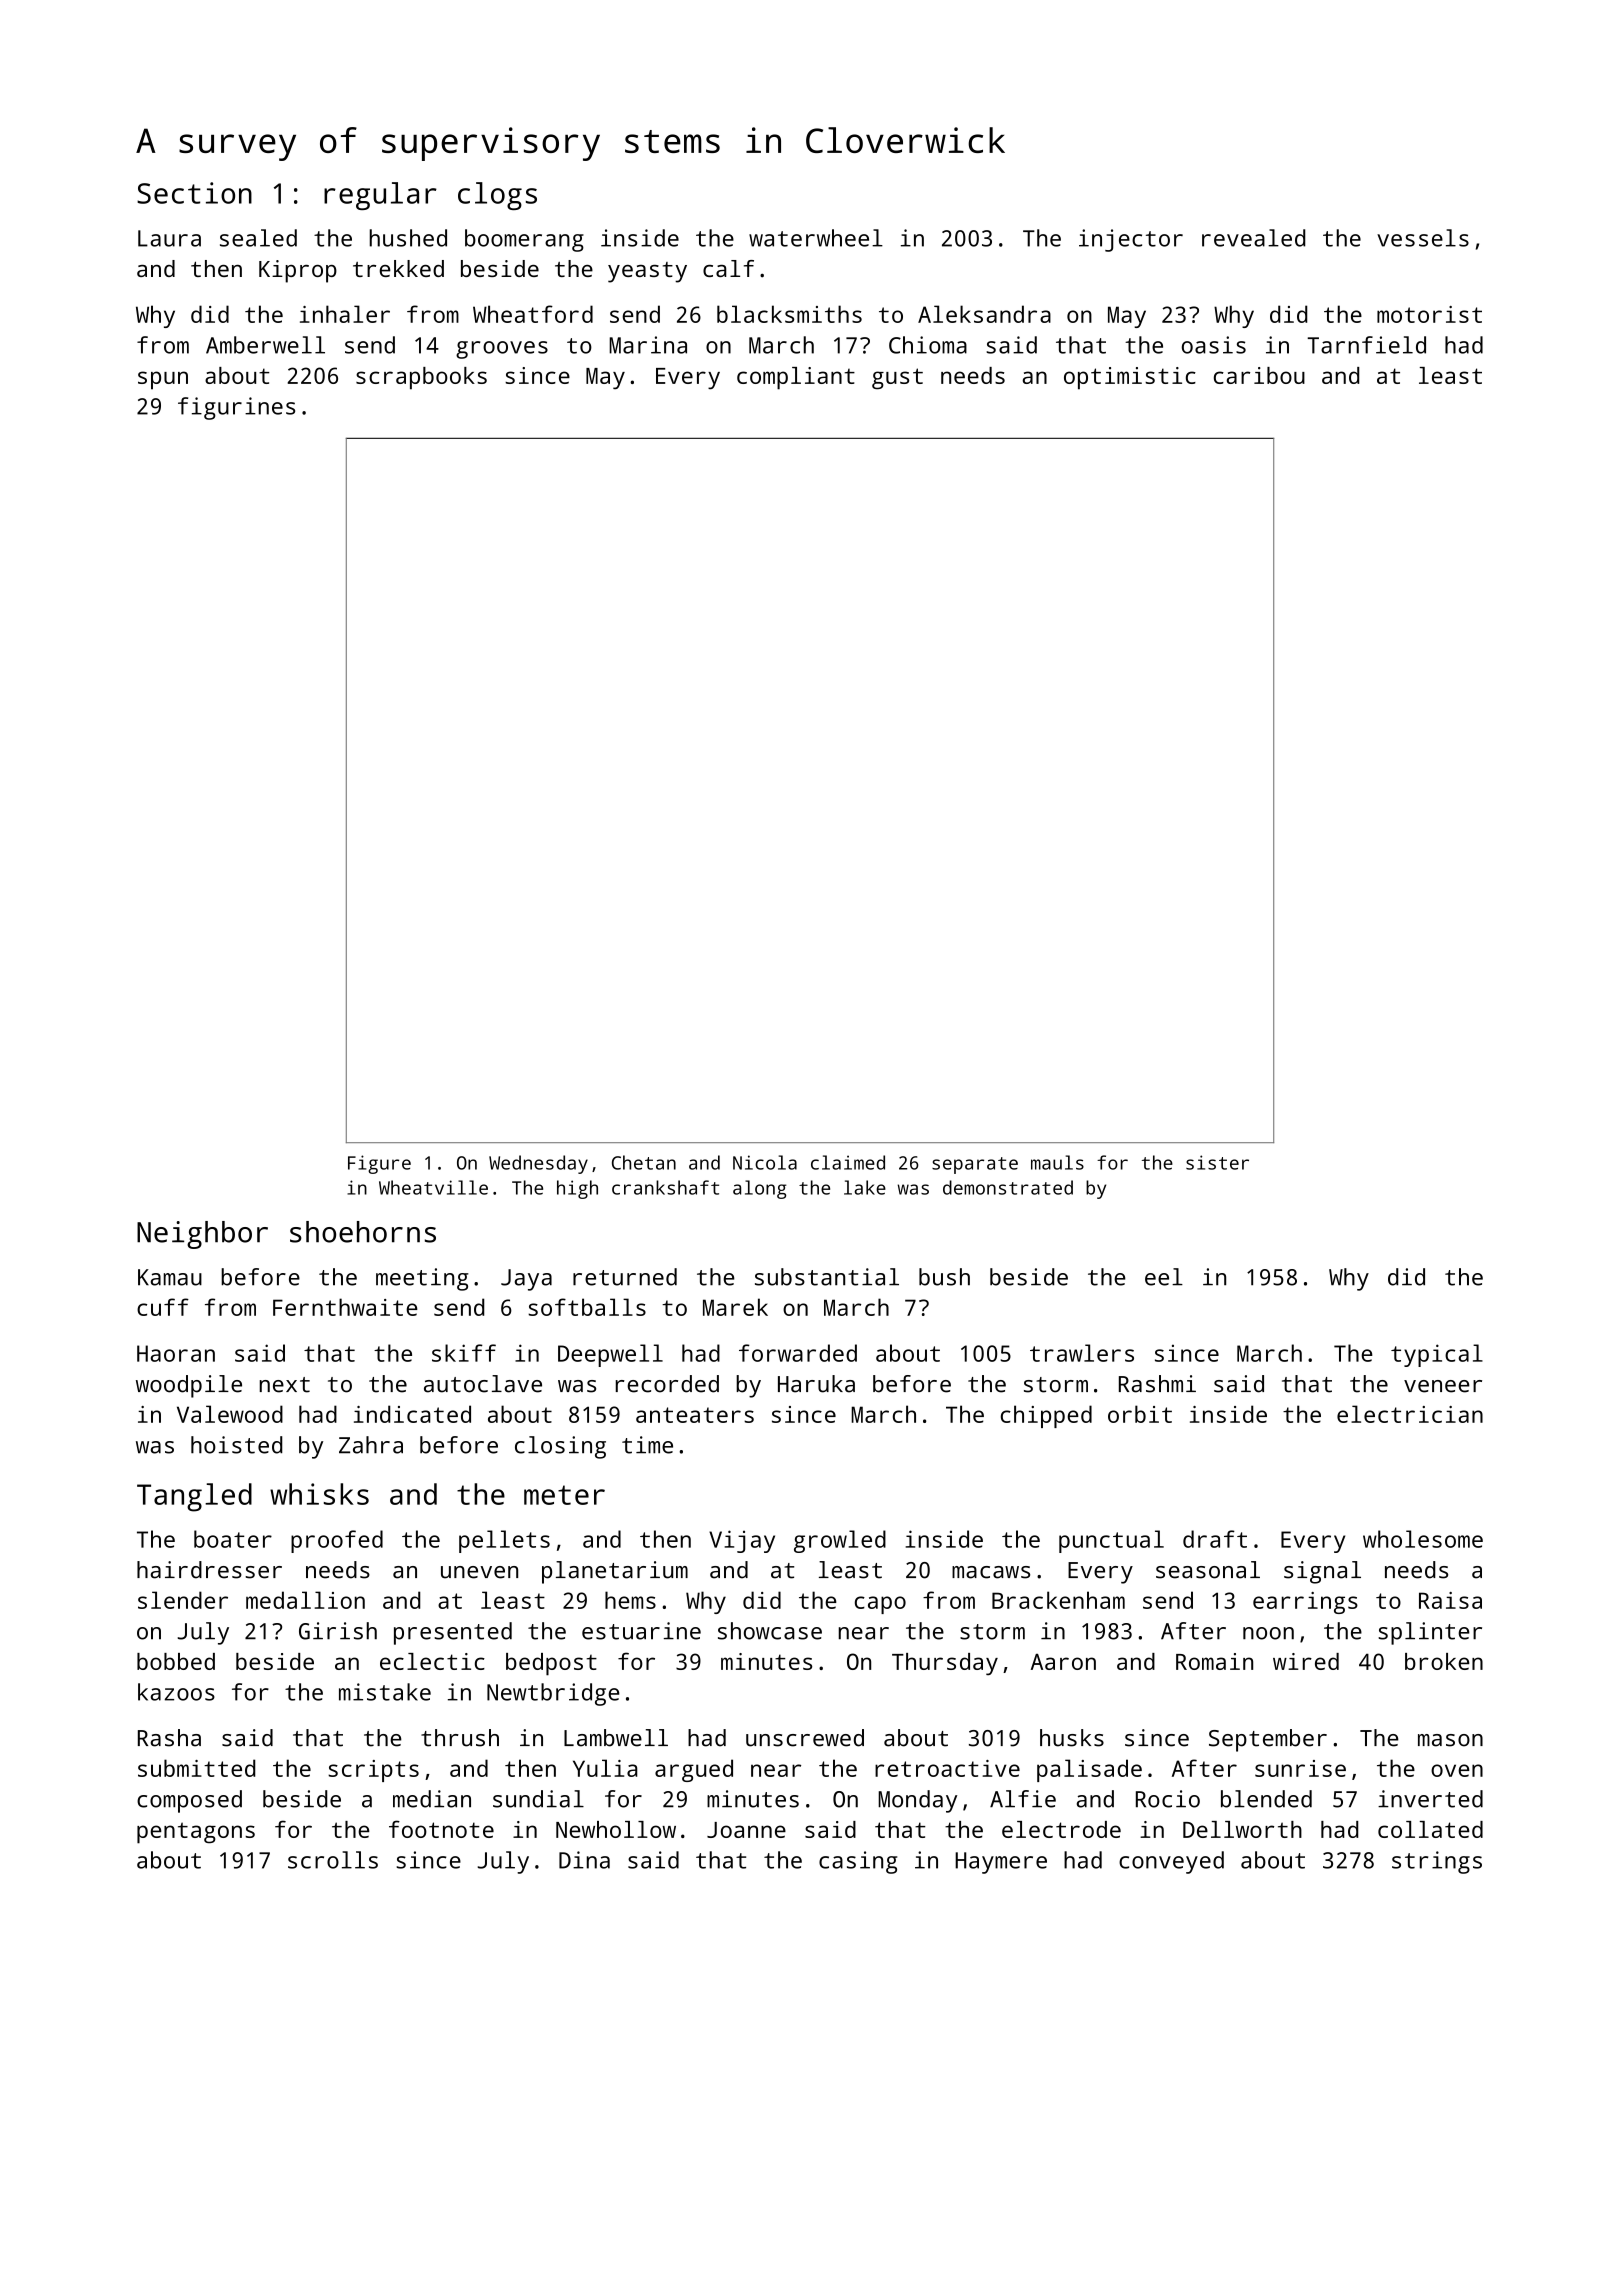 This image has height=2292, width=1620. What do you see at coordinates (380, 196) in the image?
I see `regular` at bounding box center [380, 196].
